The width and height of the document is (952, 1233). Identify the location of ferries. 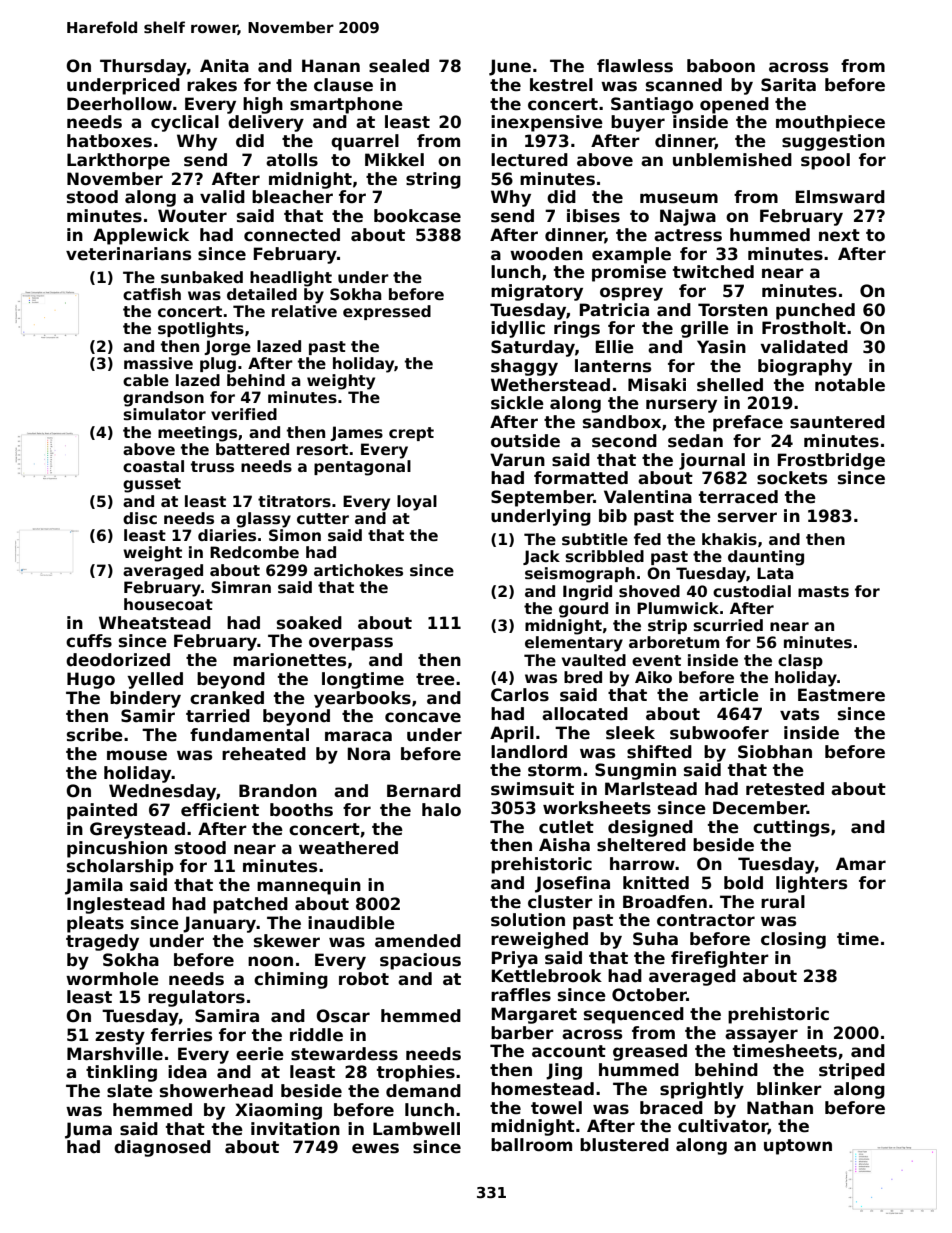
(181, 1035).
